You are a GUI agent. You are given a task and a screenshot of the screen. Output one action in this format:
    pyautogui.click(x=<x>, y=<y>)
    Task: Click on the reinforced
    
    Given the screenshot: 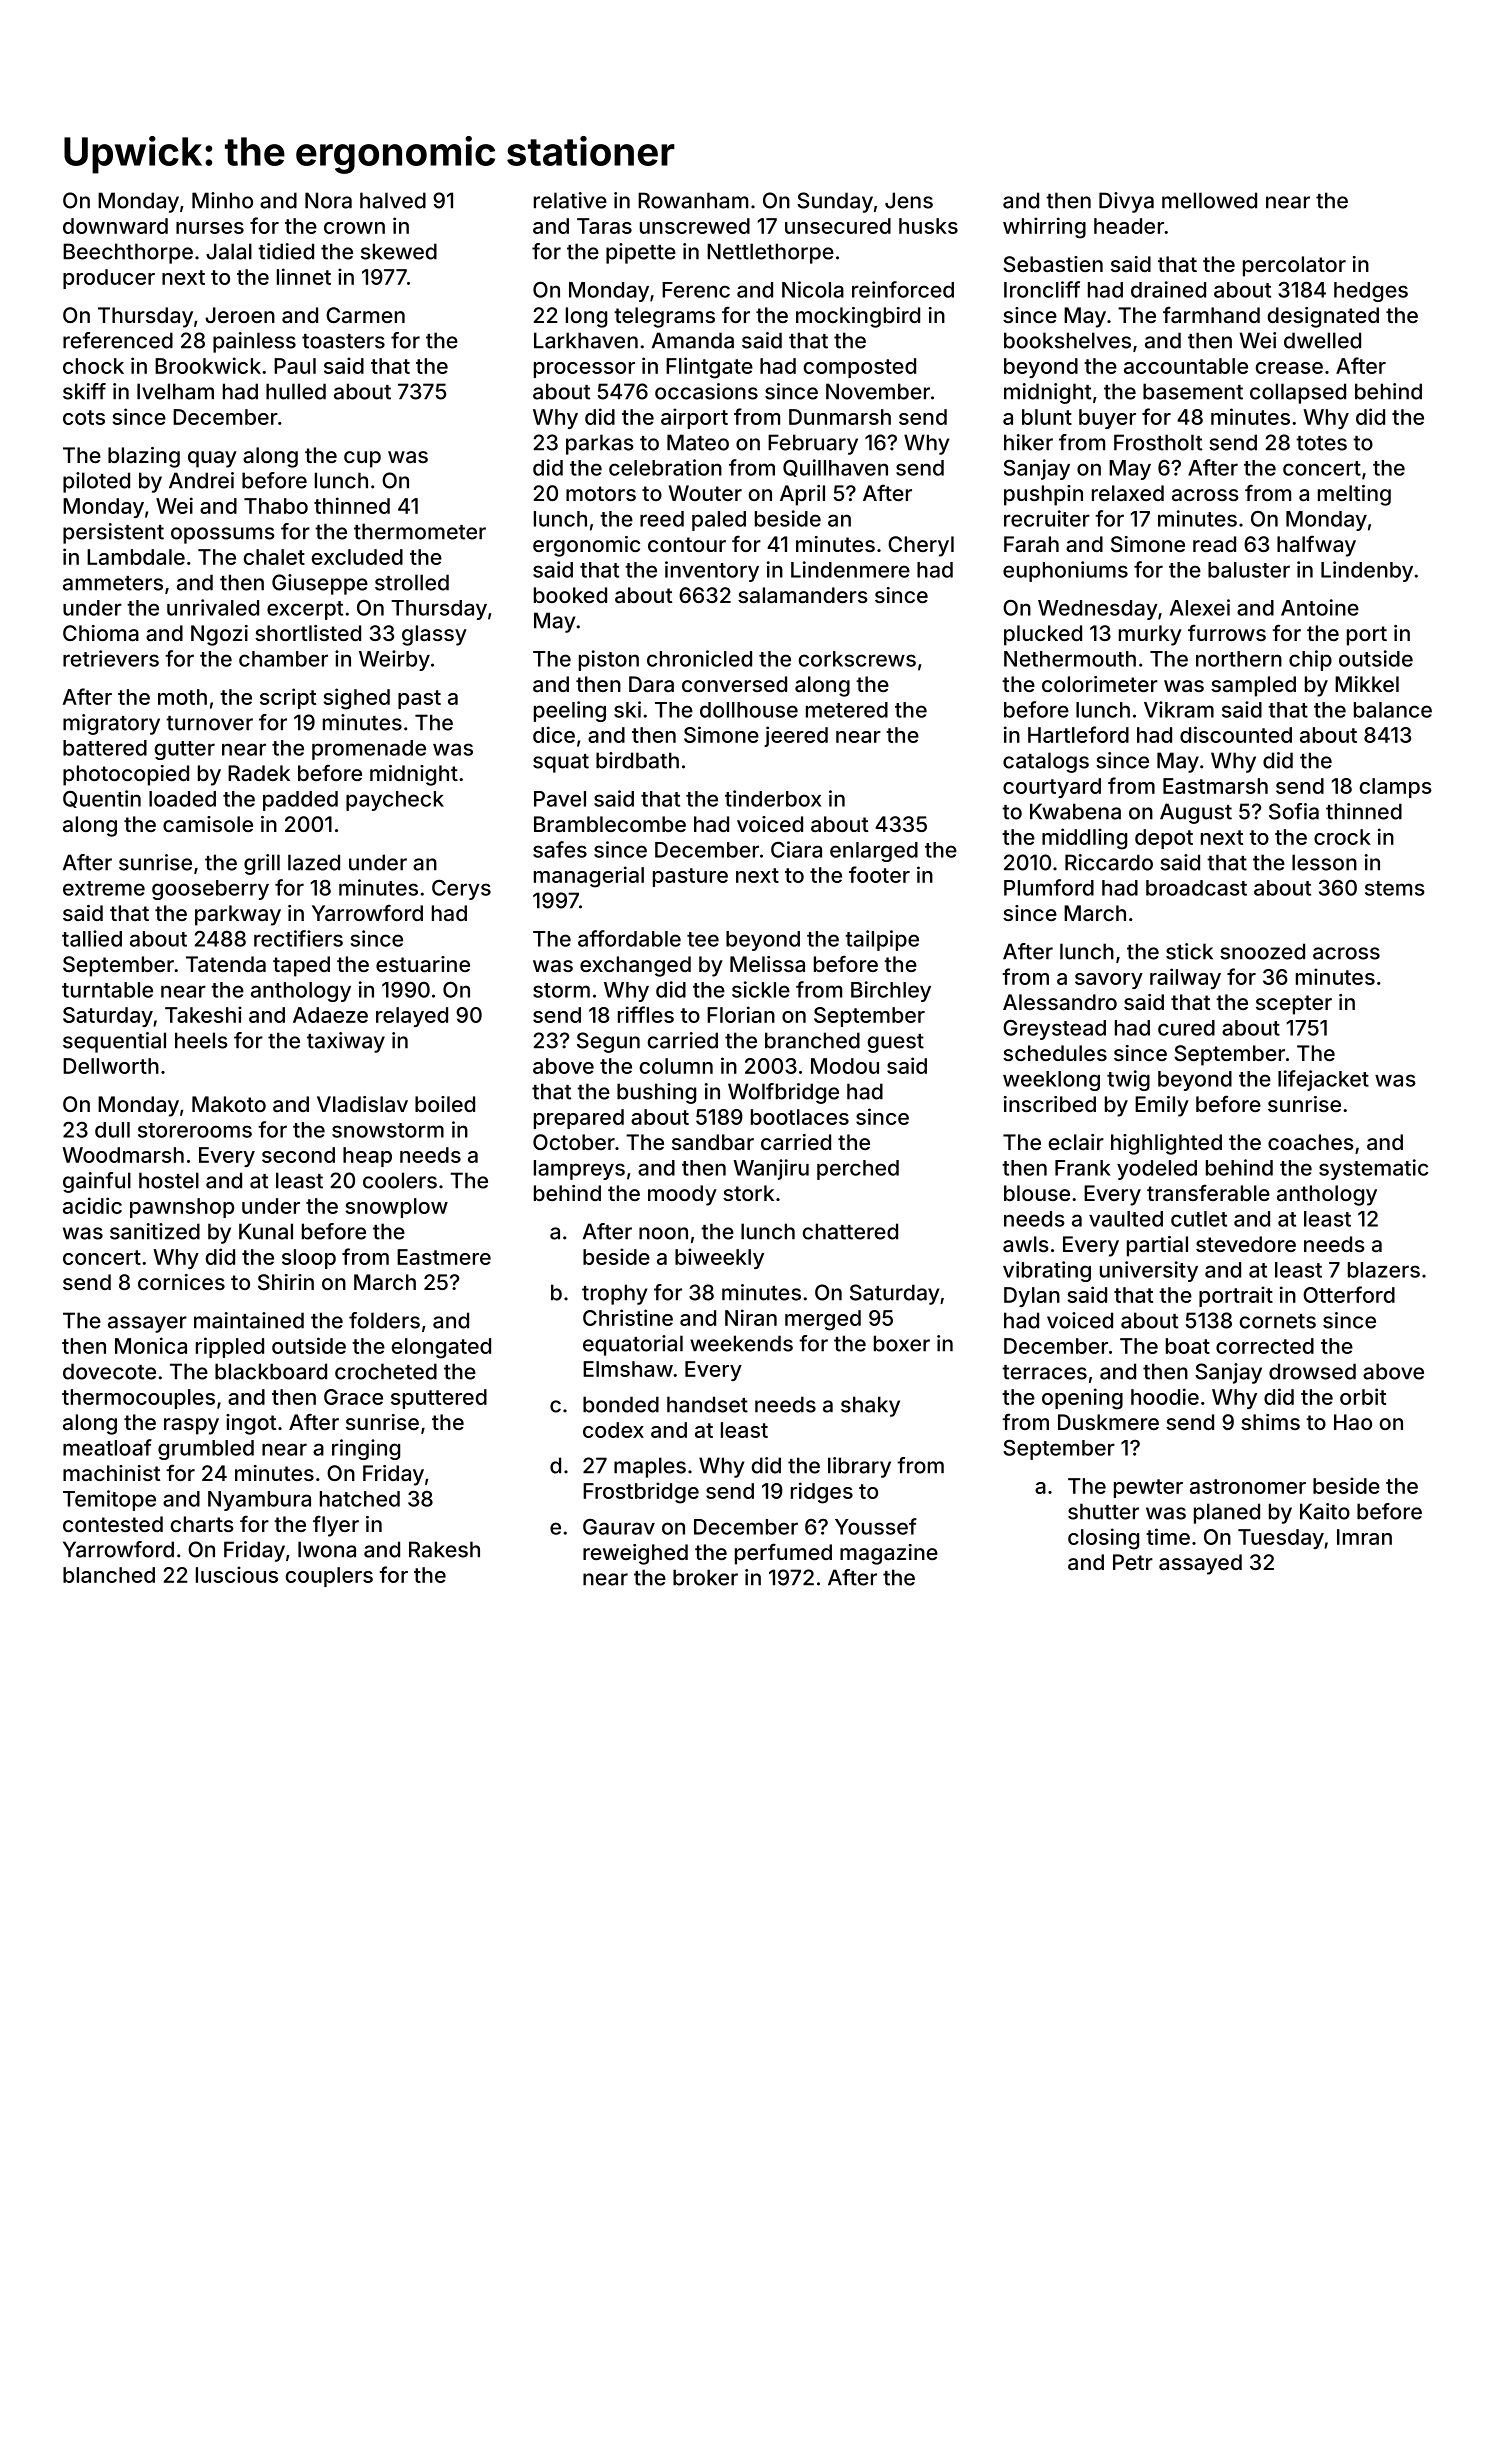 What is the action you would take?
    pyautogui.click(x=903, y=289)
